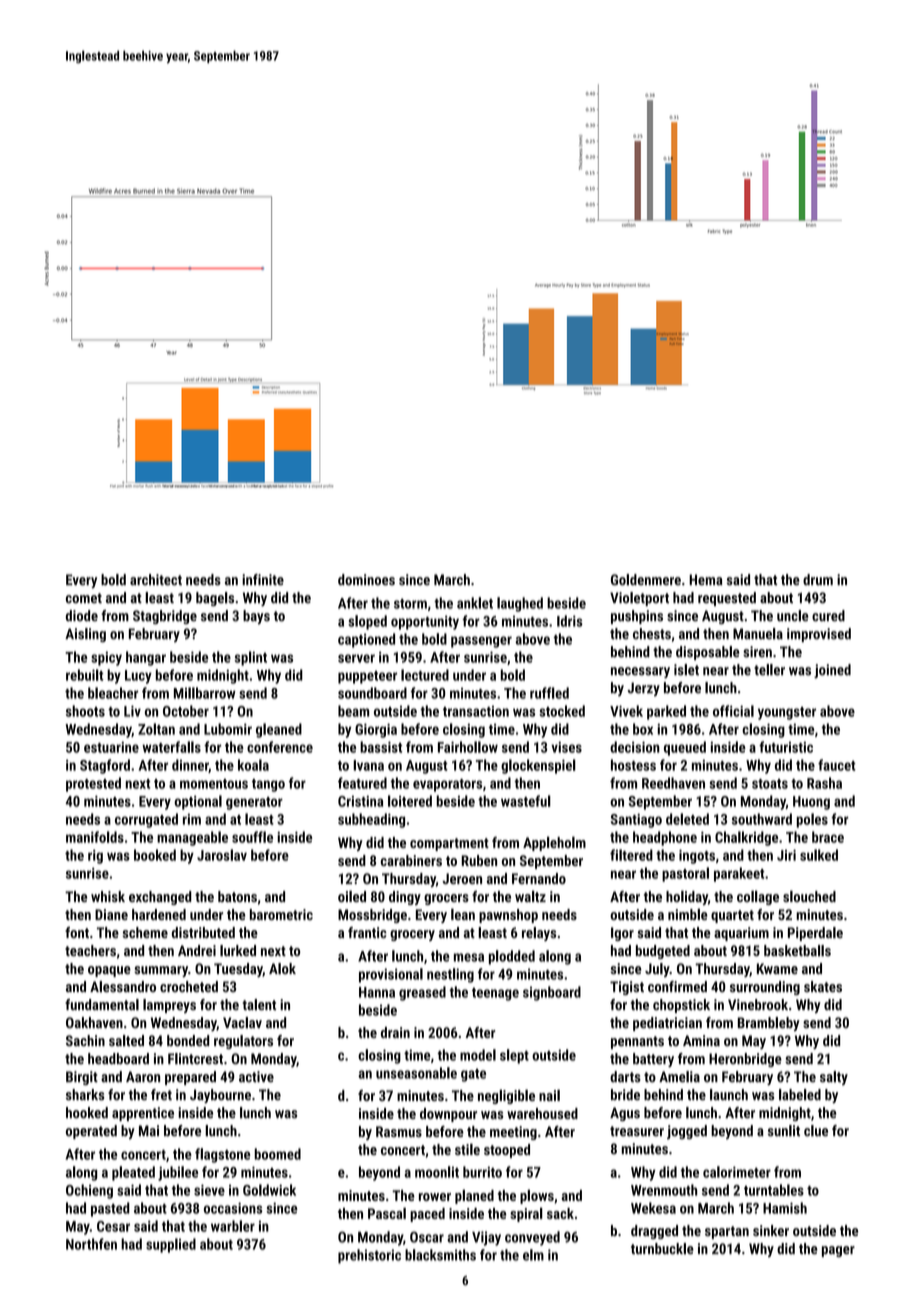  Describe the element at coordinates (411, 860) in the image. I see `carabiners` at that location.
